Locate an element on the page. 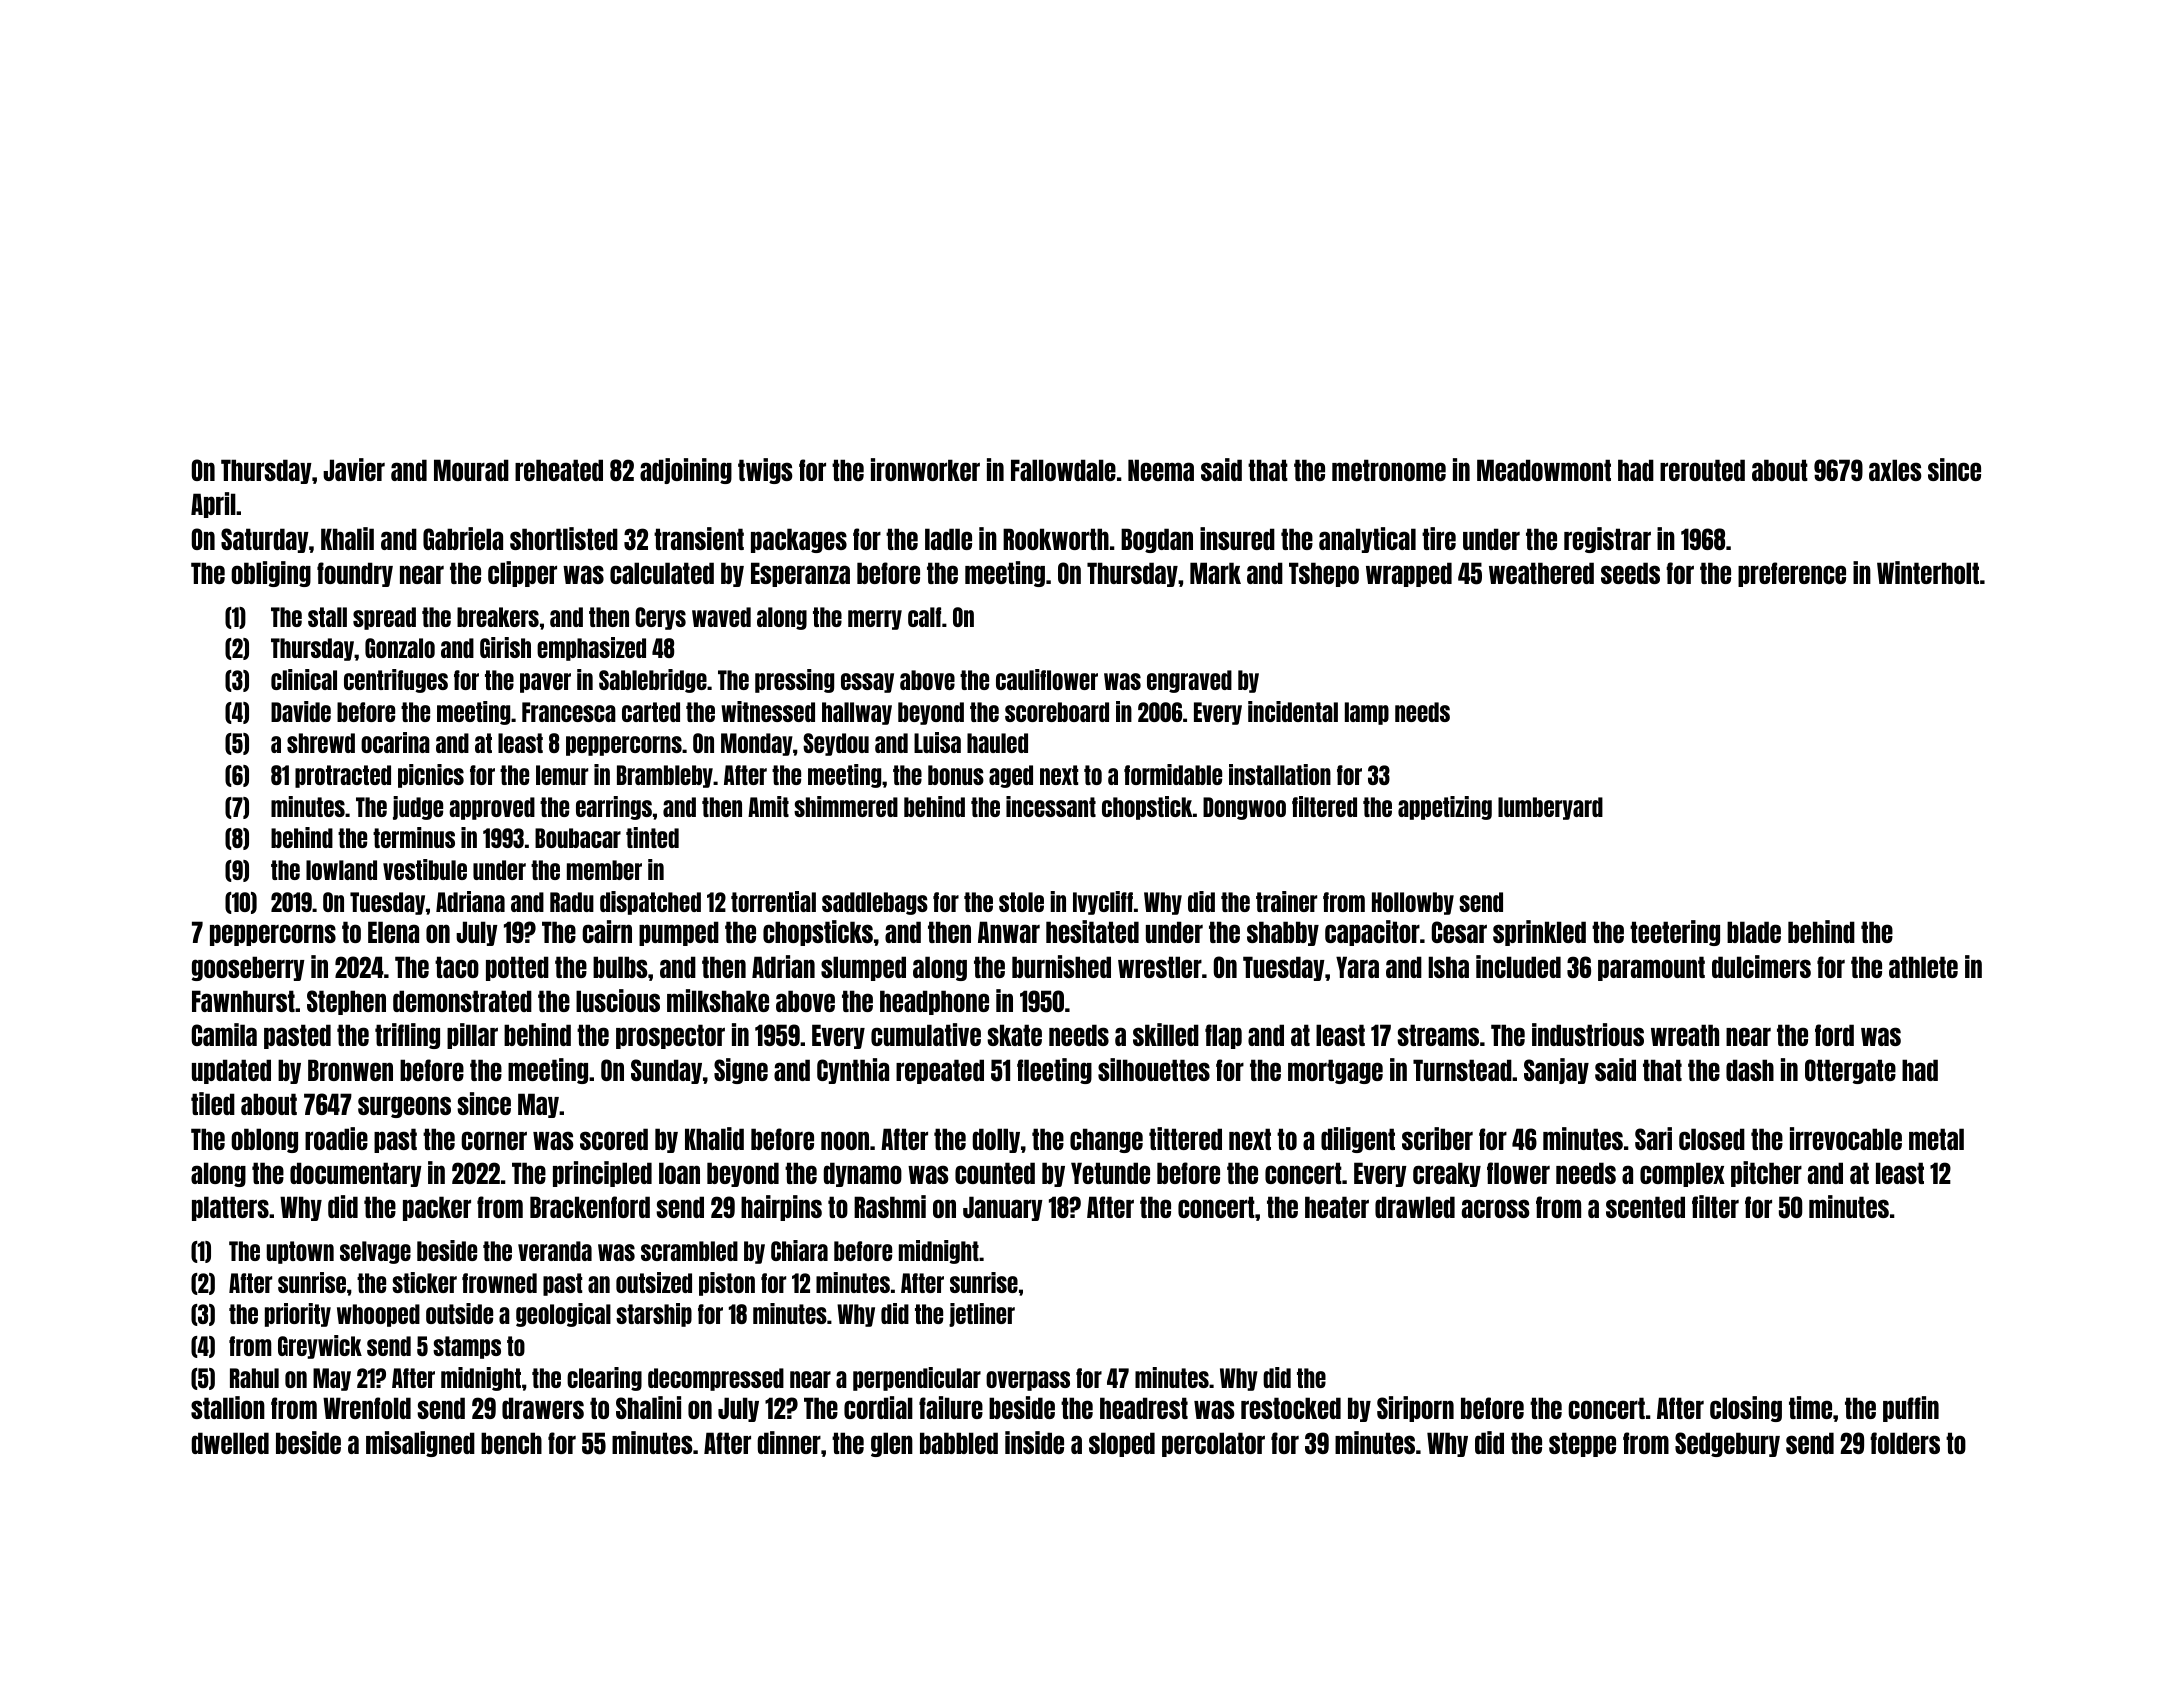  jetliner is located at coordinates (982, 1315).
